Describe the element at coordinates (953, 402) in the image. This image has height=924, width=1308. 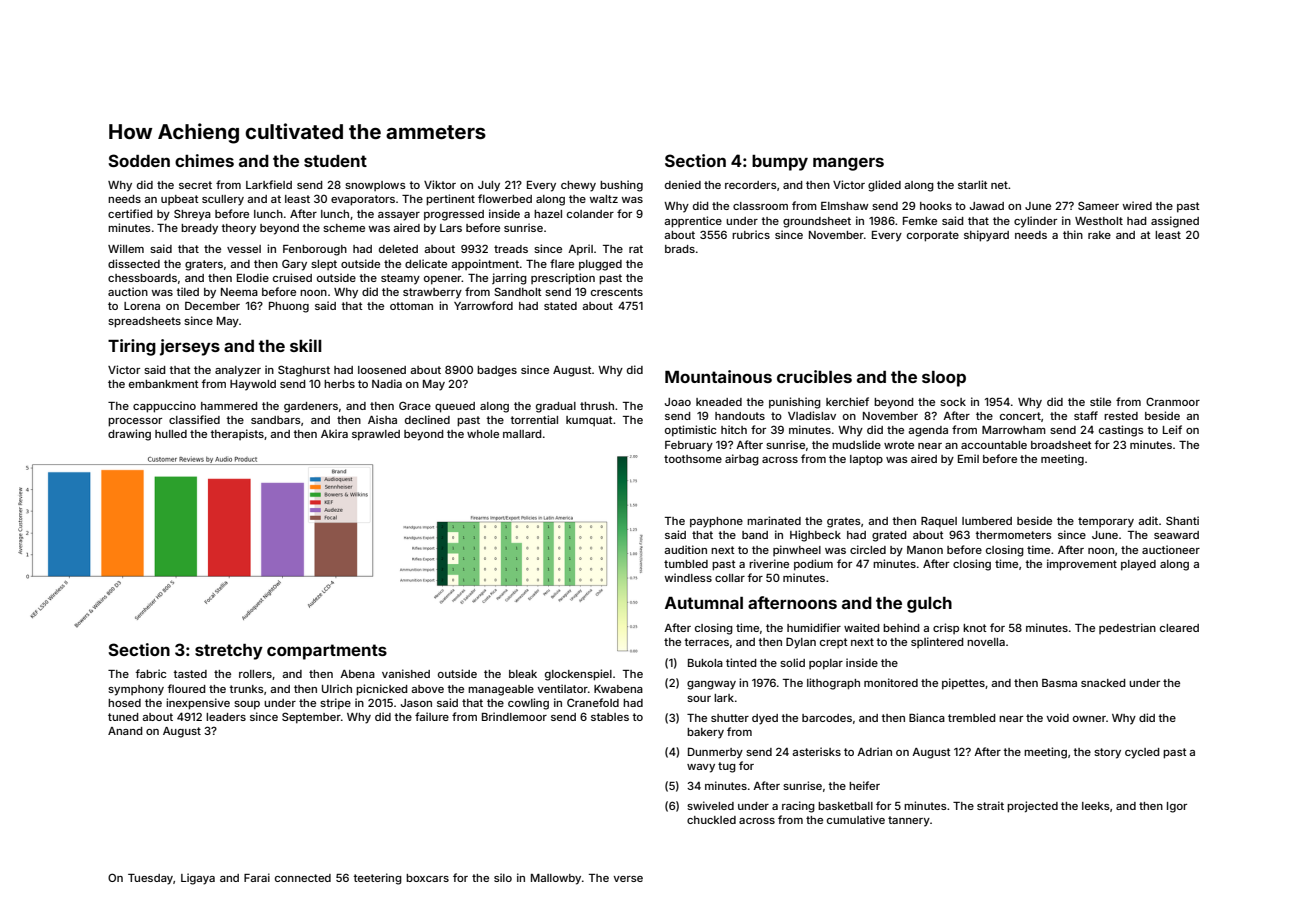
I see `sock` at that location.
